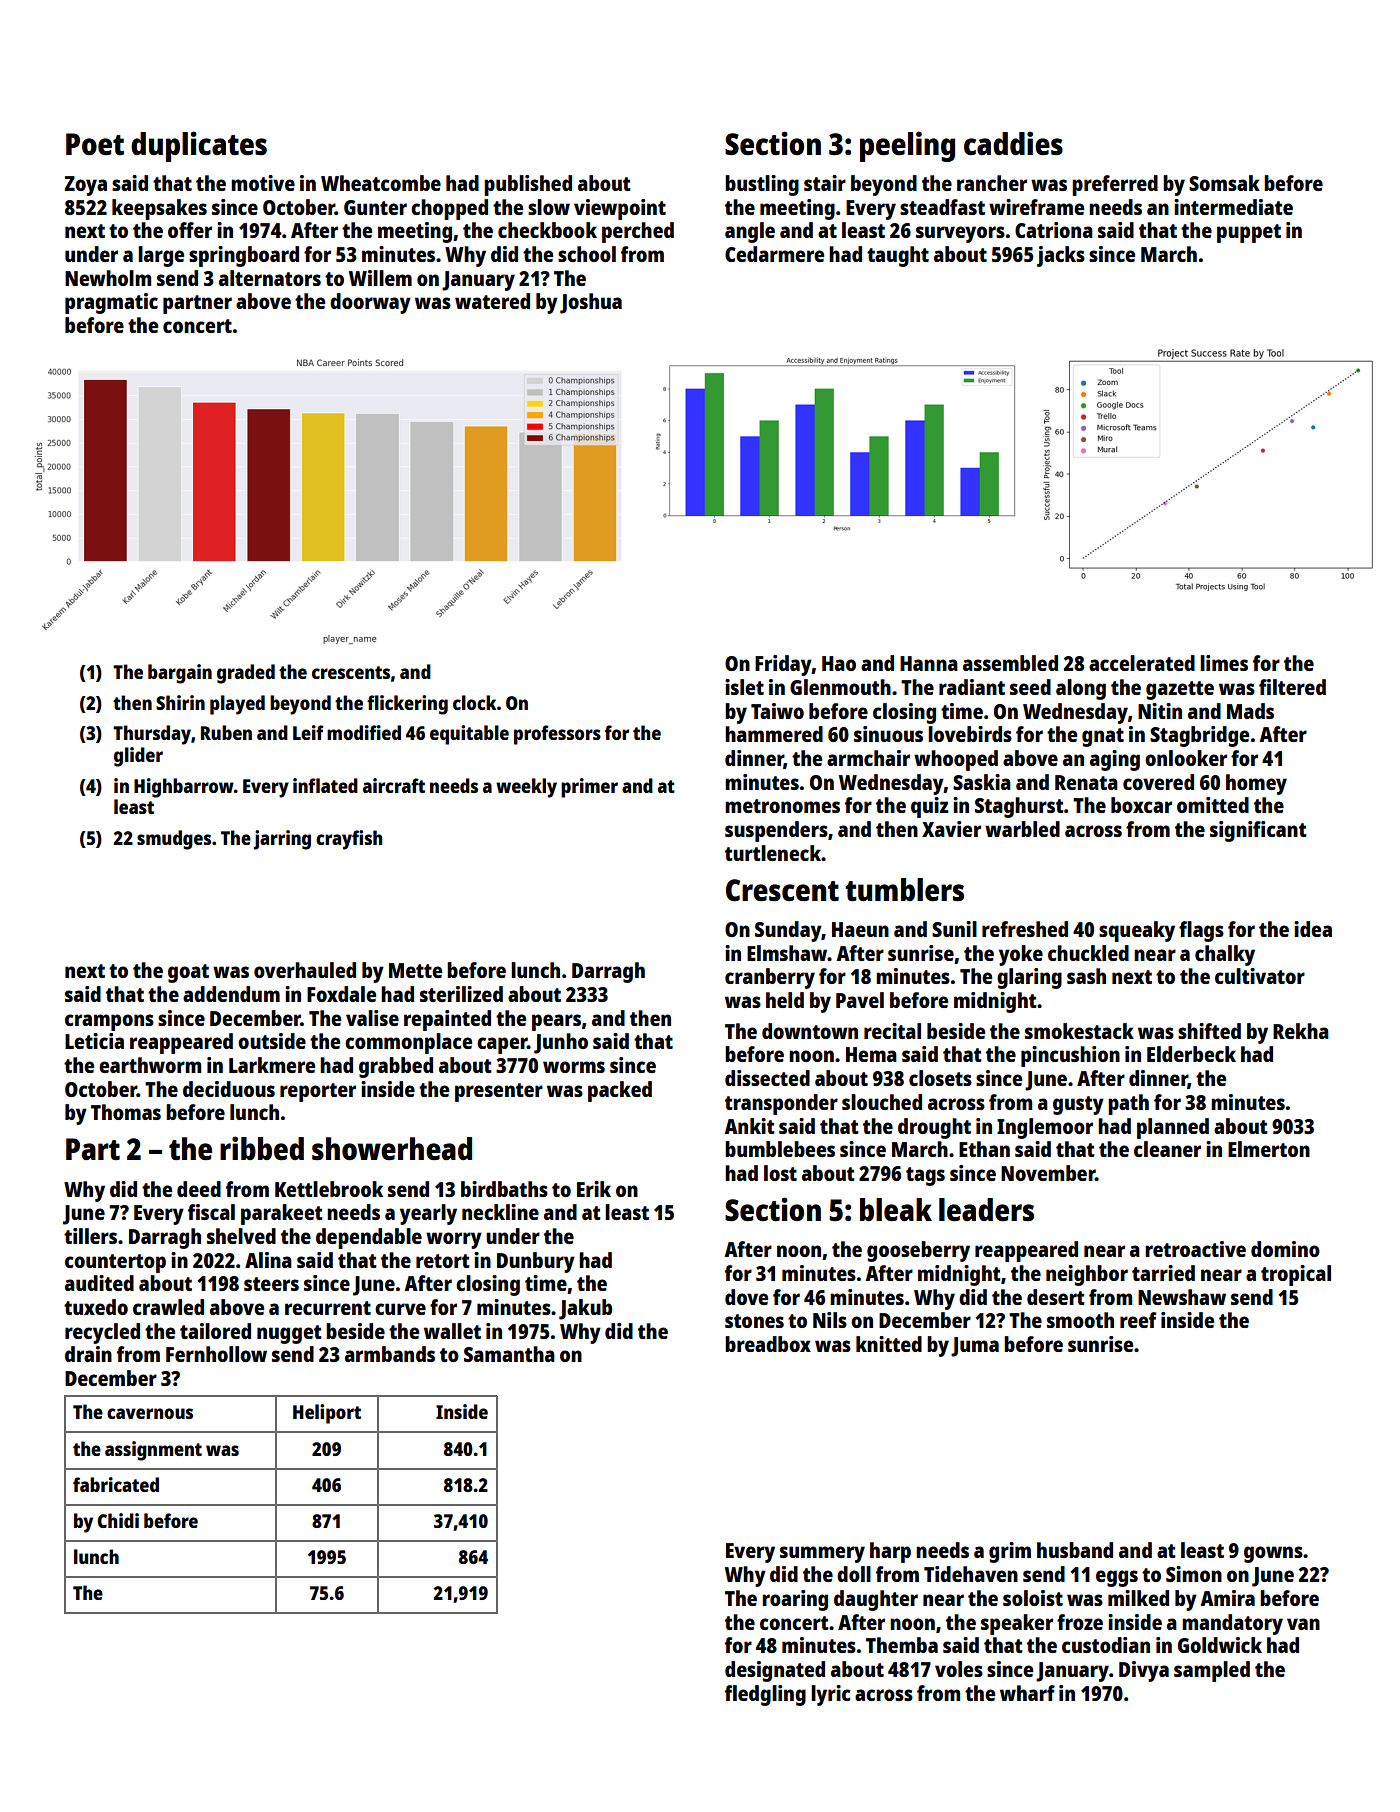  What do you see at coordinates (889, 1344) in the screenshot?
I see `knitted` at bounding box center [889, 1344].
